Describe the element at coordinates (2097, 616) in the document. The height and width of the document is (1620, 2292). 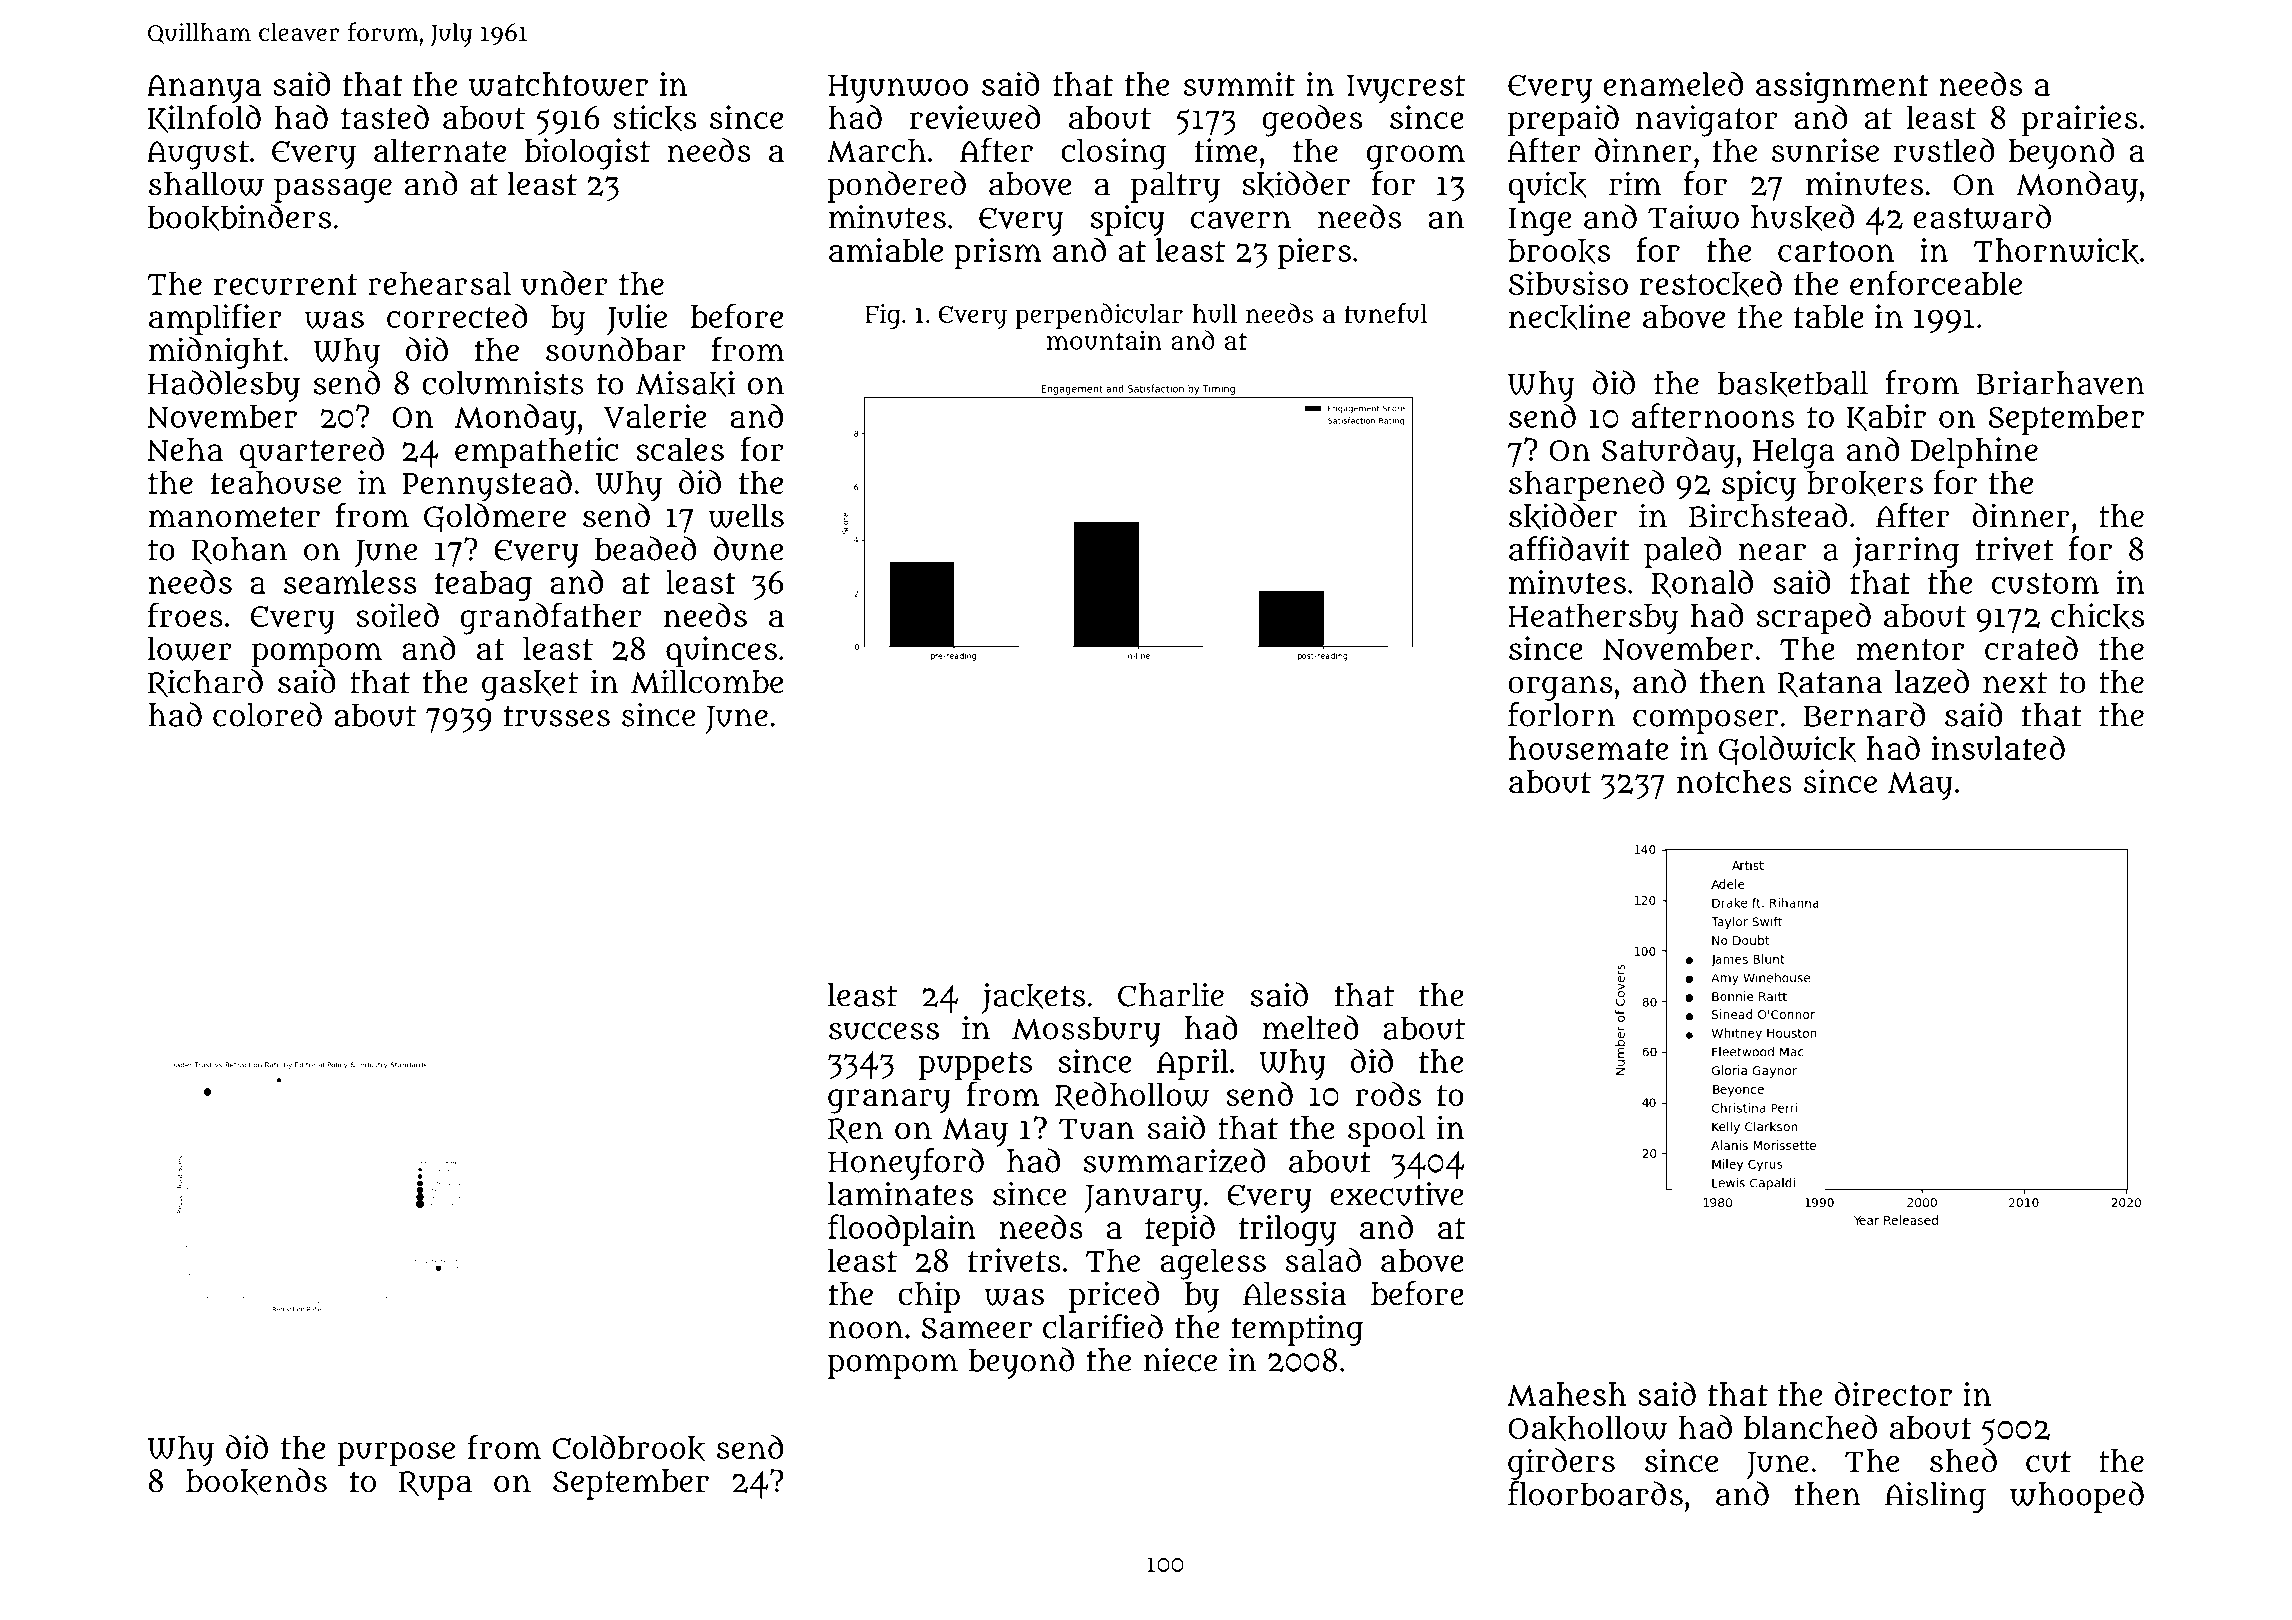
I see `chicks` at that location.
